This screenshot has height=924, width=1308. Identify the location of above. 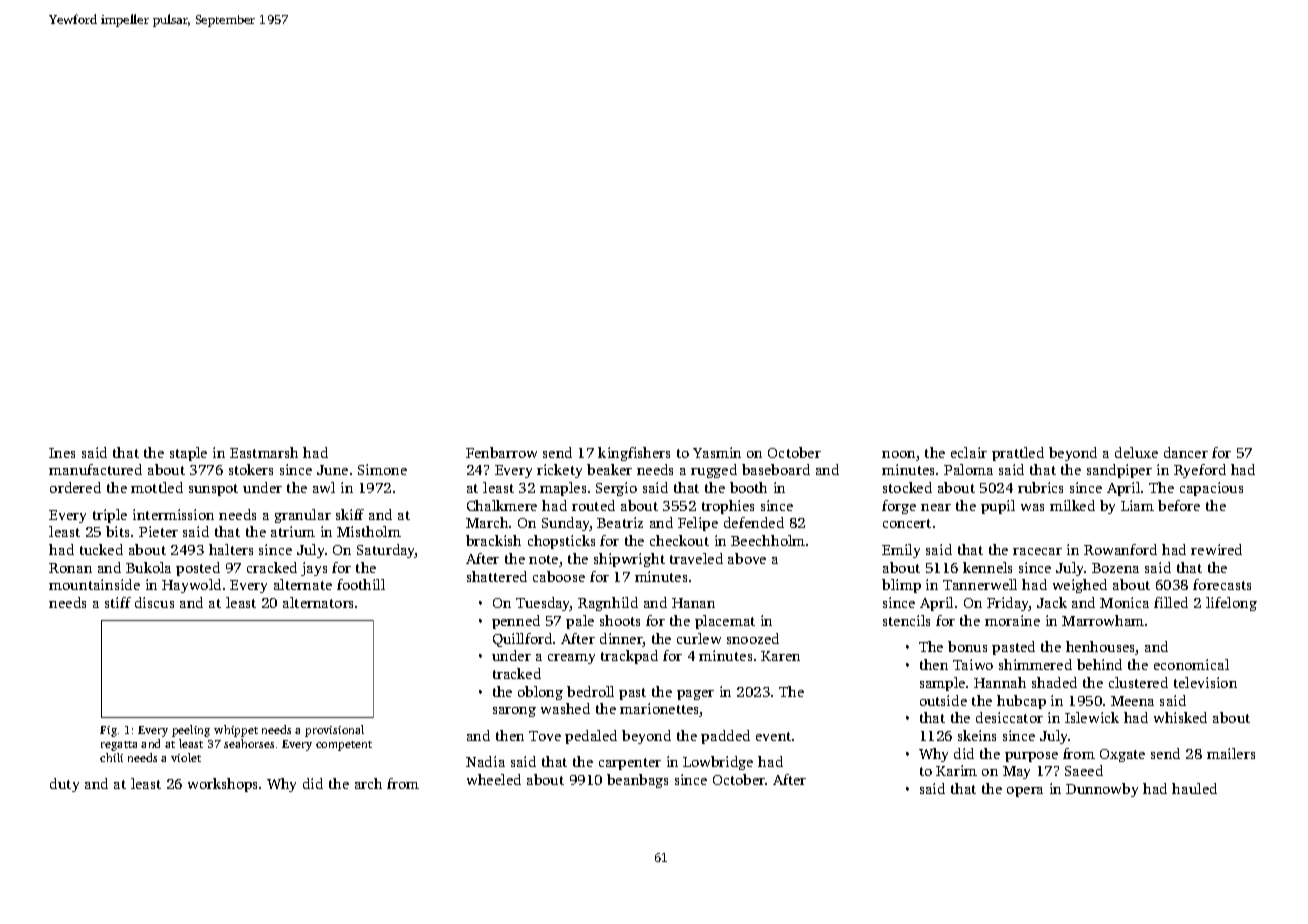
(747, 558).
